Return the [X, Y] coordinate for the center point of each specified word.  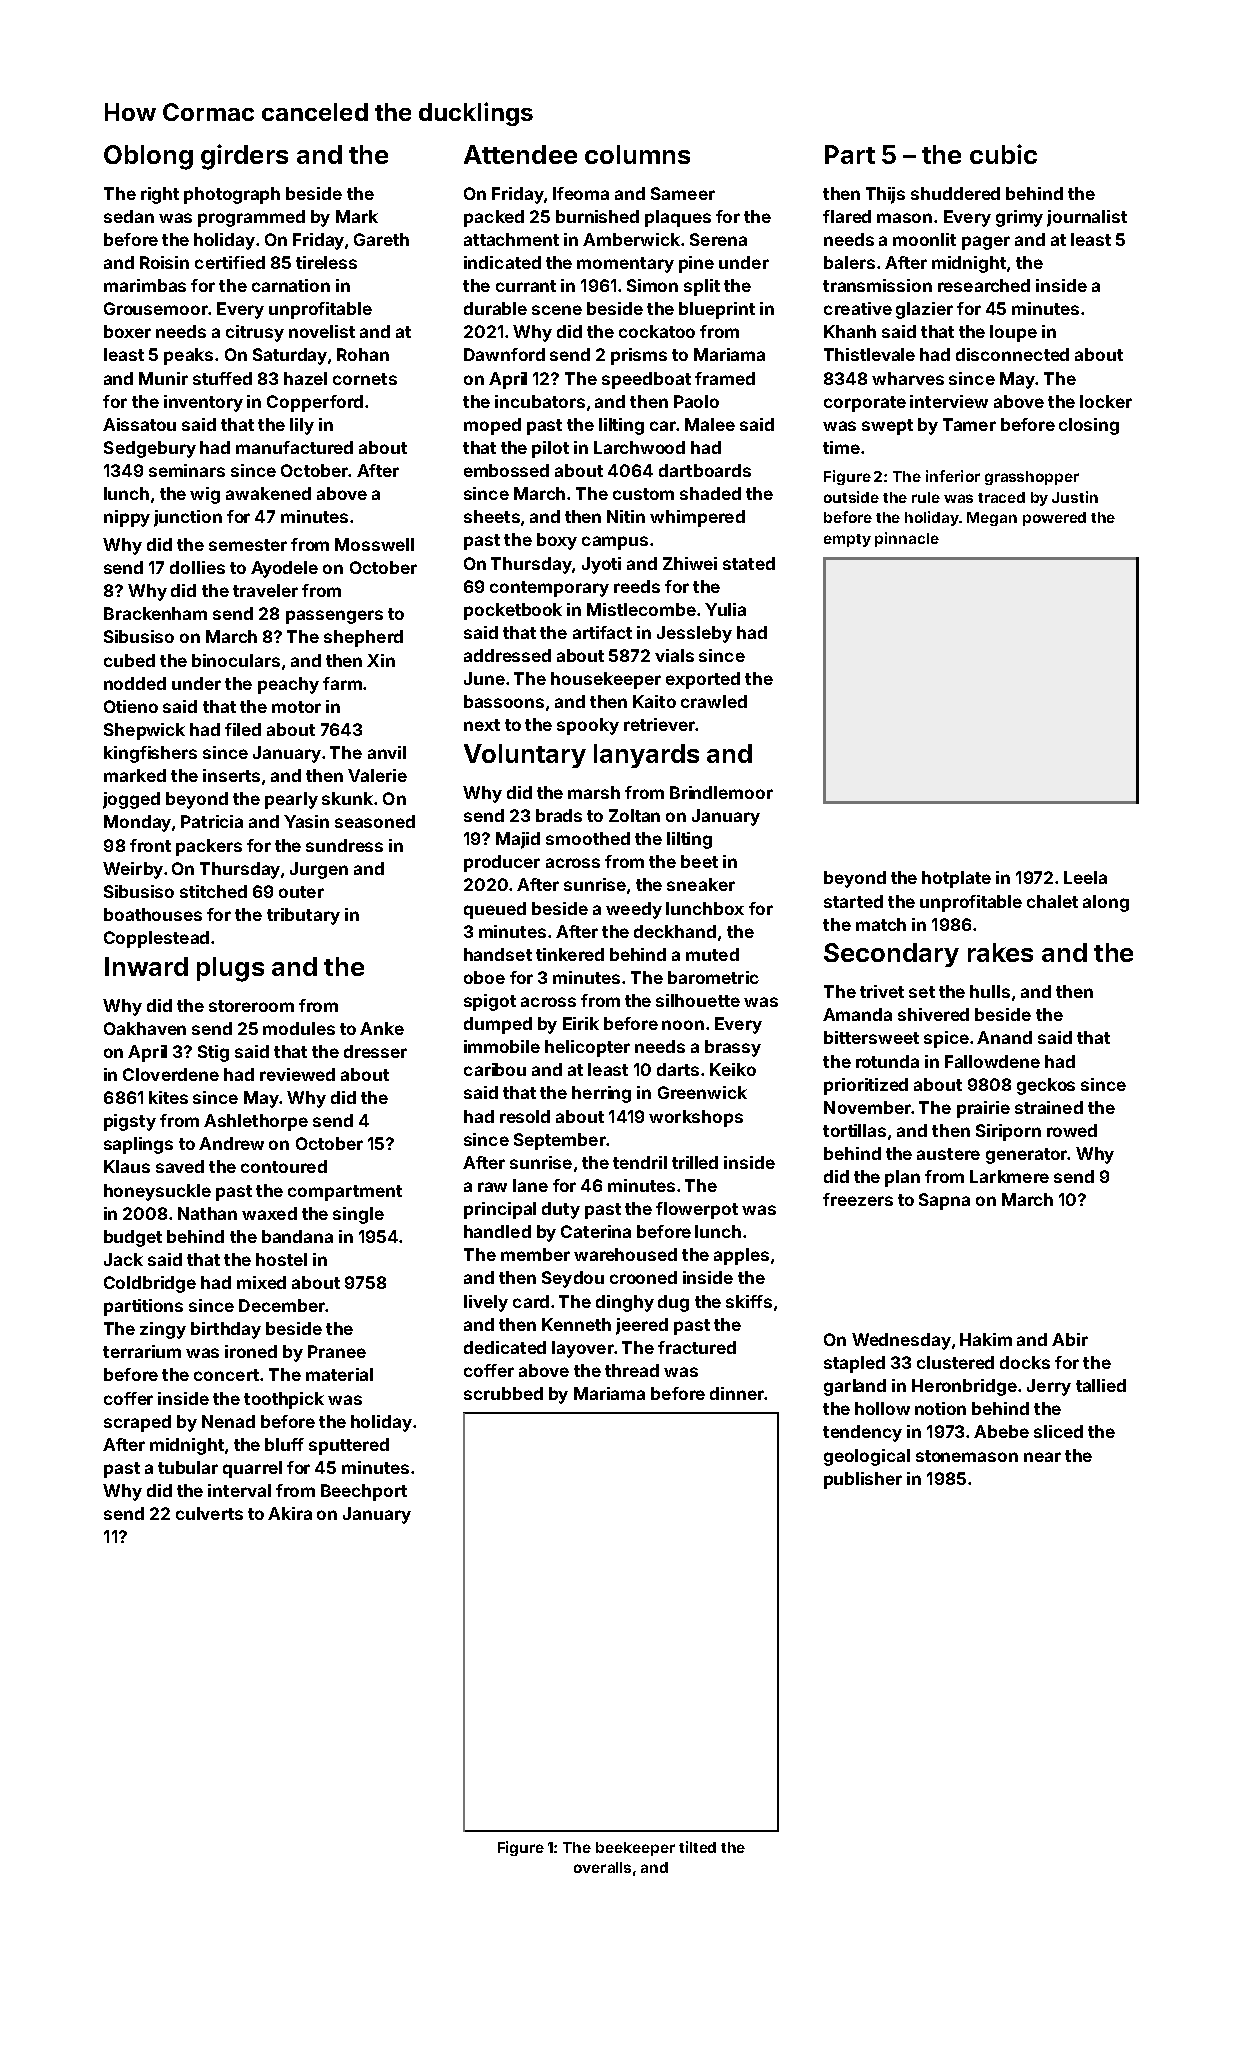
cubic [1003, 154]
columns [637, 154]
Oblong [148, 157]
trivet [882, 991]
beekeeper [635, 1849]
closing [1089, 426]
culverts [209, 1513]
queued [495, 910]
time [841, 447]
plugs [230, 969]
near [1042, 1457]
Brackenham [155, 613]
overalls [602, 1867]
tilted [697, 1847]
